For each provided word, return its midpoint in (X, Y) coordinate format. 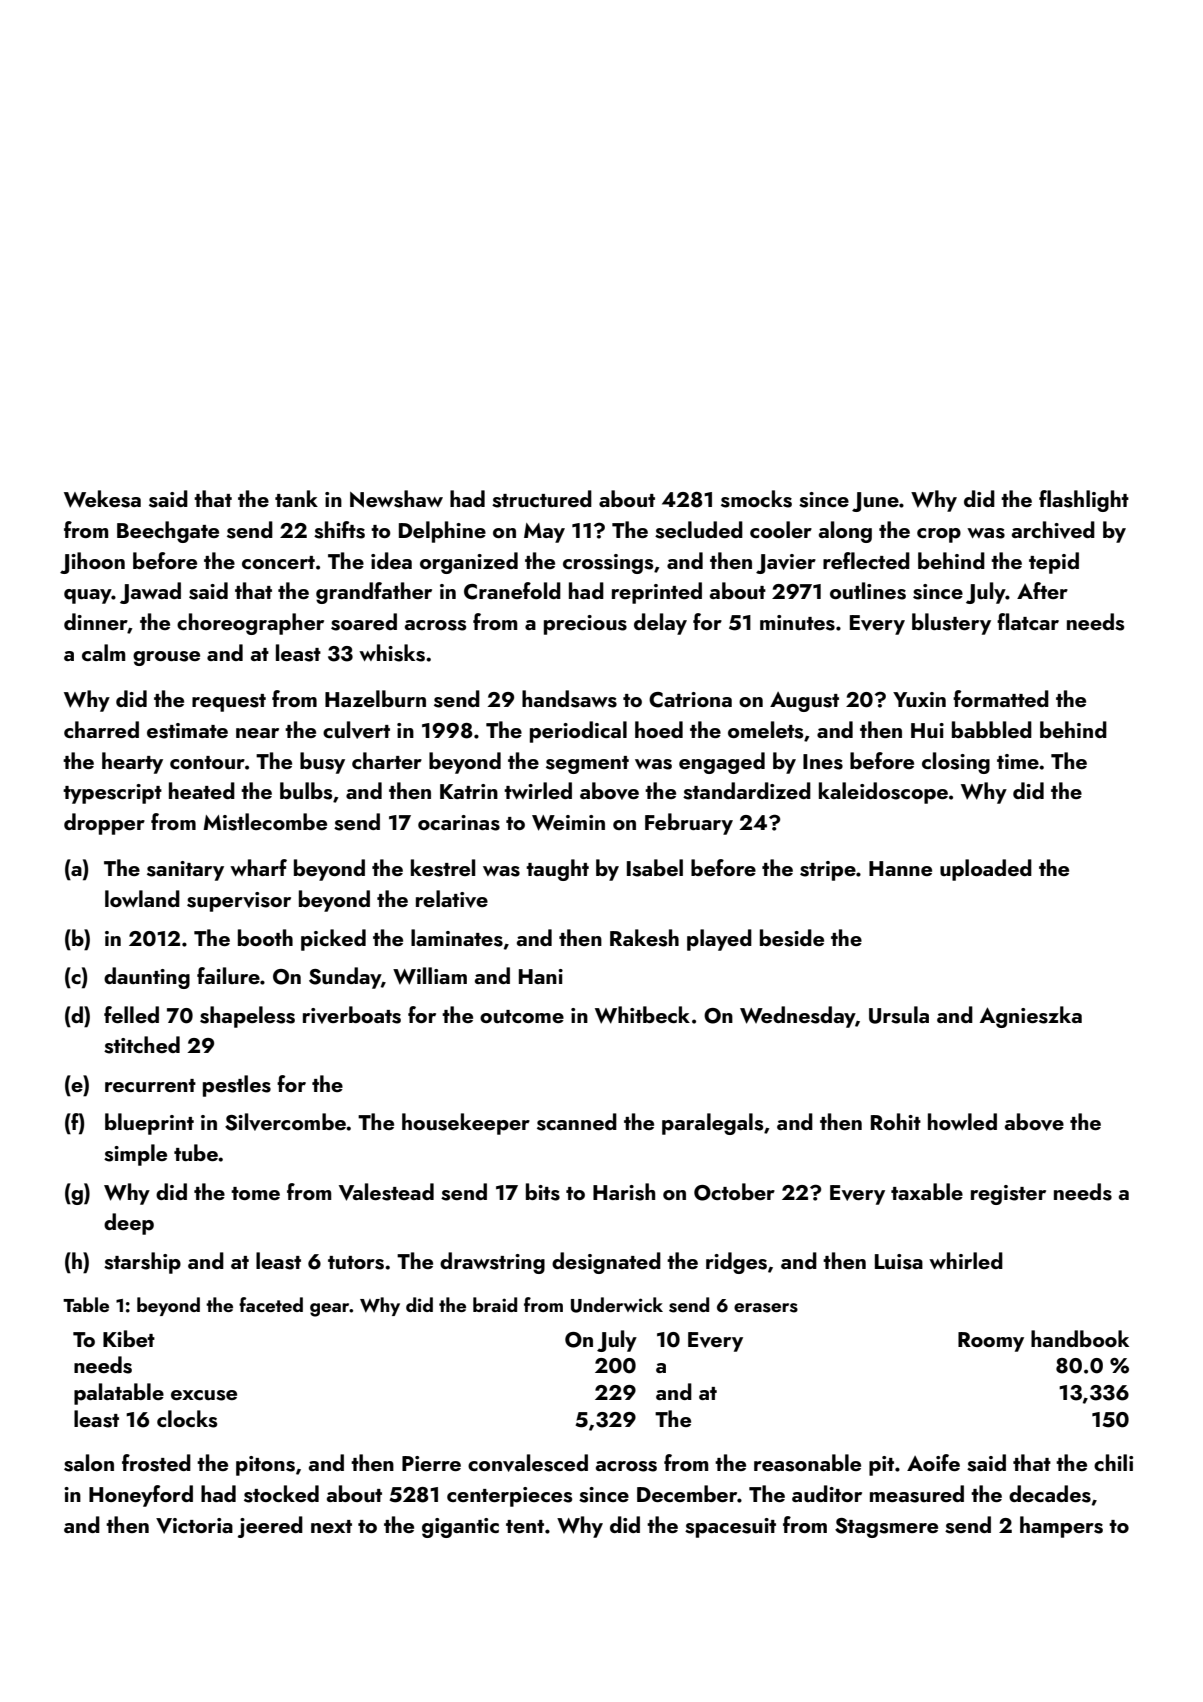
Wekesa (102, 499)
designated (606, 1263)
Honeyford (141, 1496)
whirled (966, 1260)
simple (135, 1155)
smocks (756, 499)
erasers (766, 1308)
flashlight (1084, 501)
